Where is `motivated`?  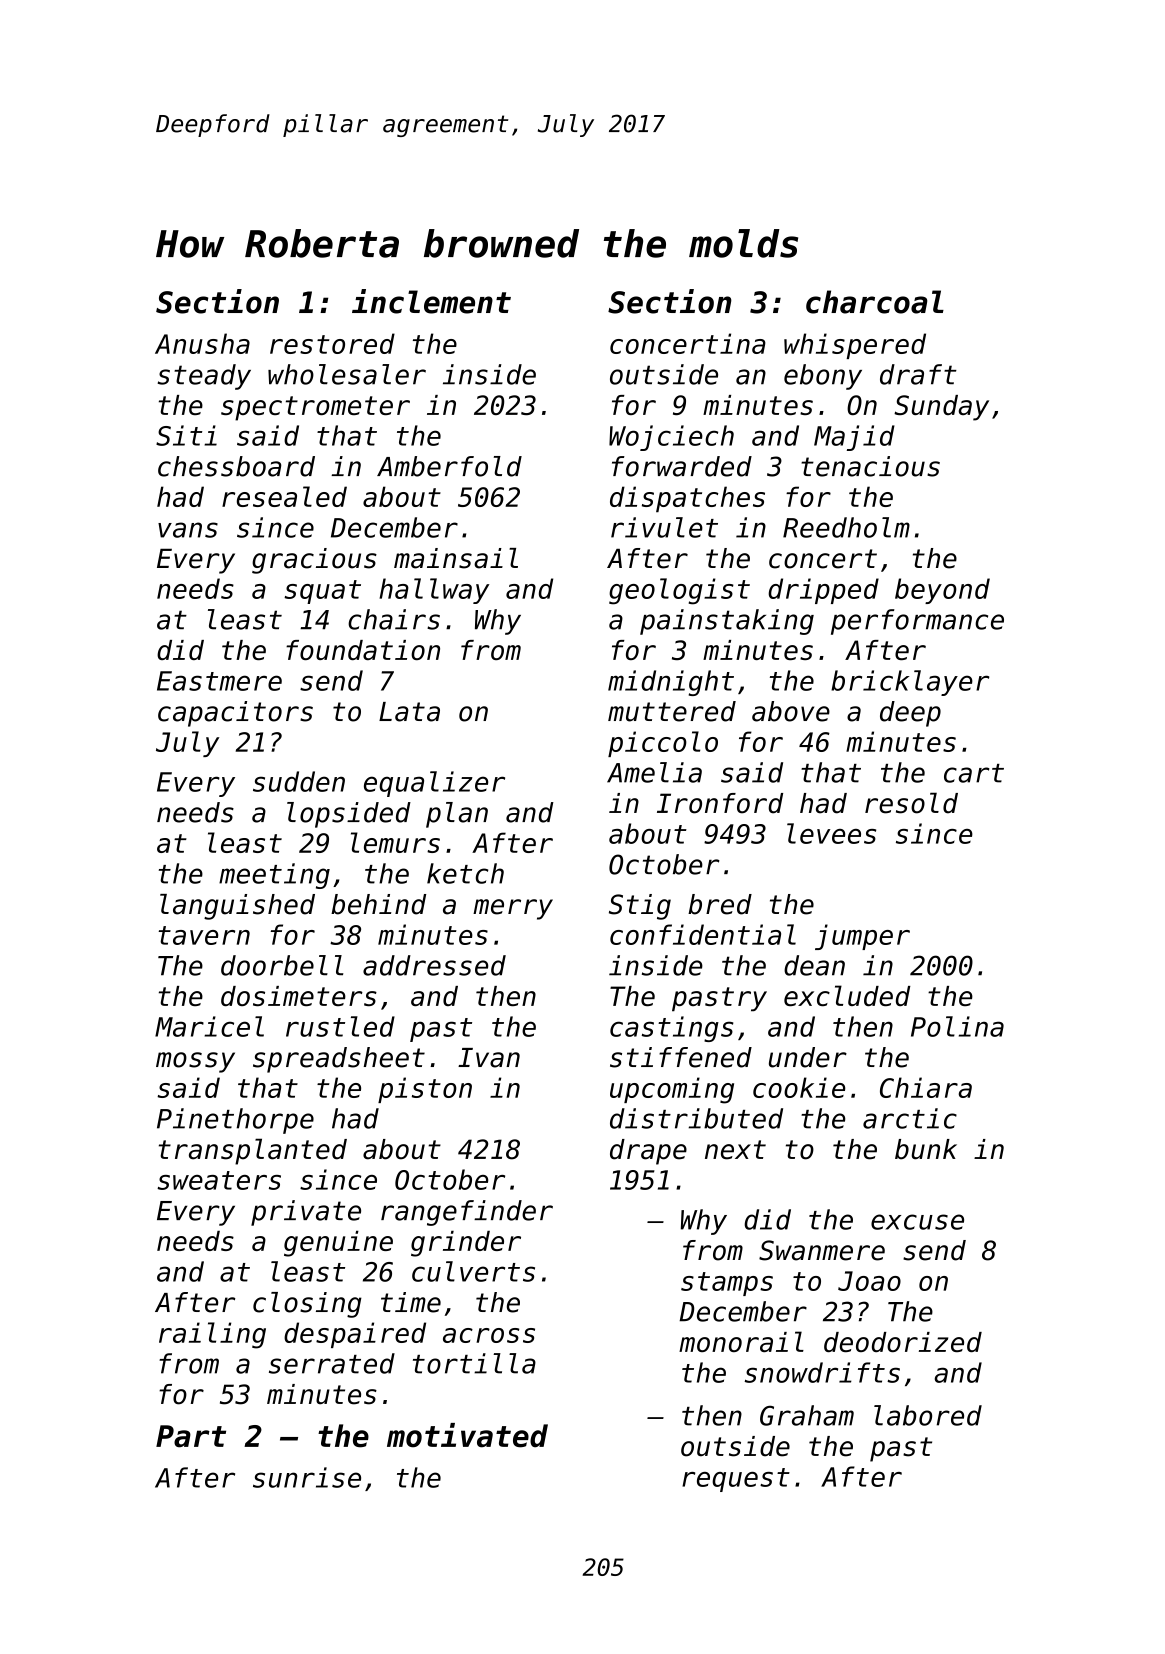
motivated is located at coordinates (467, 1435).
